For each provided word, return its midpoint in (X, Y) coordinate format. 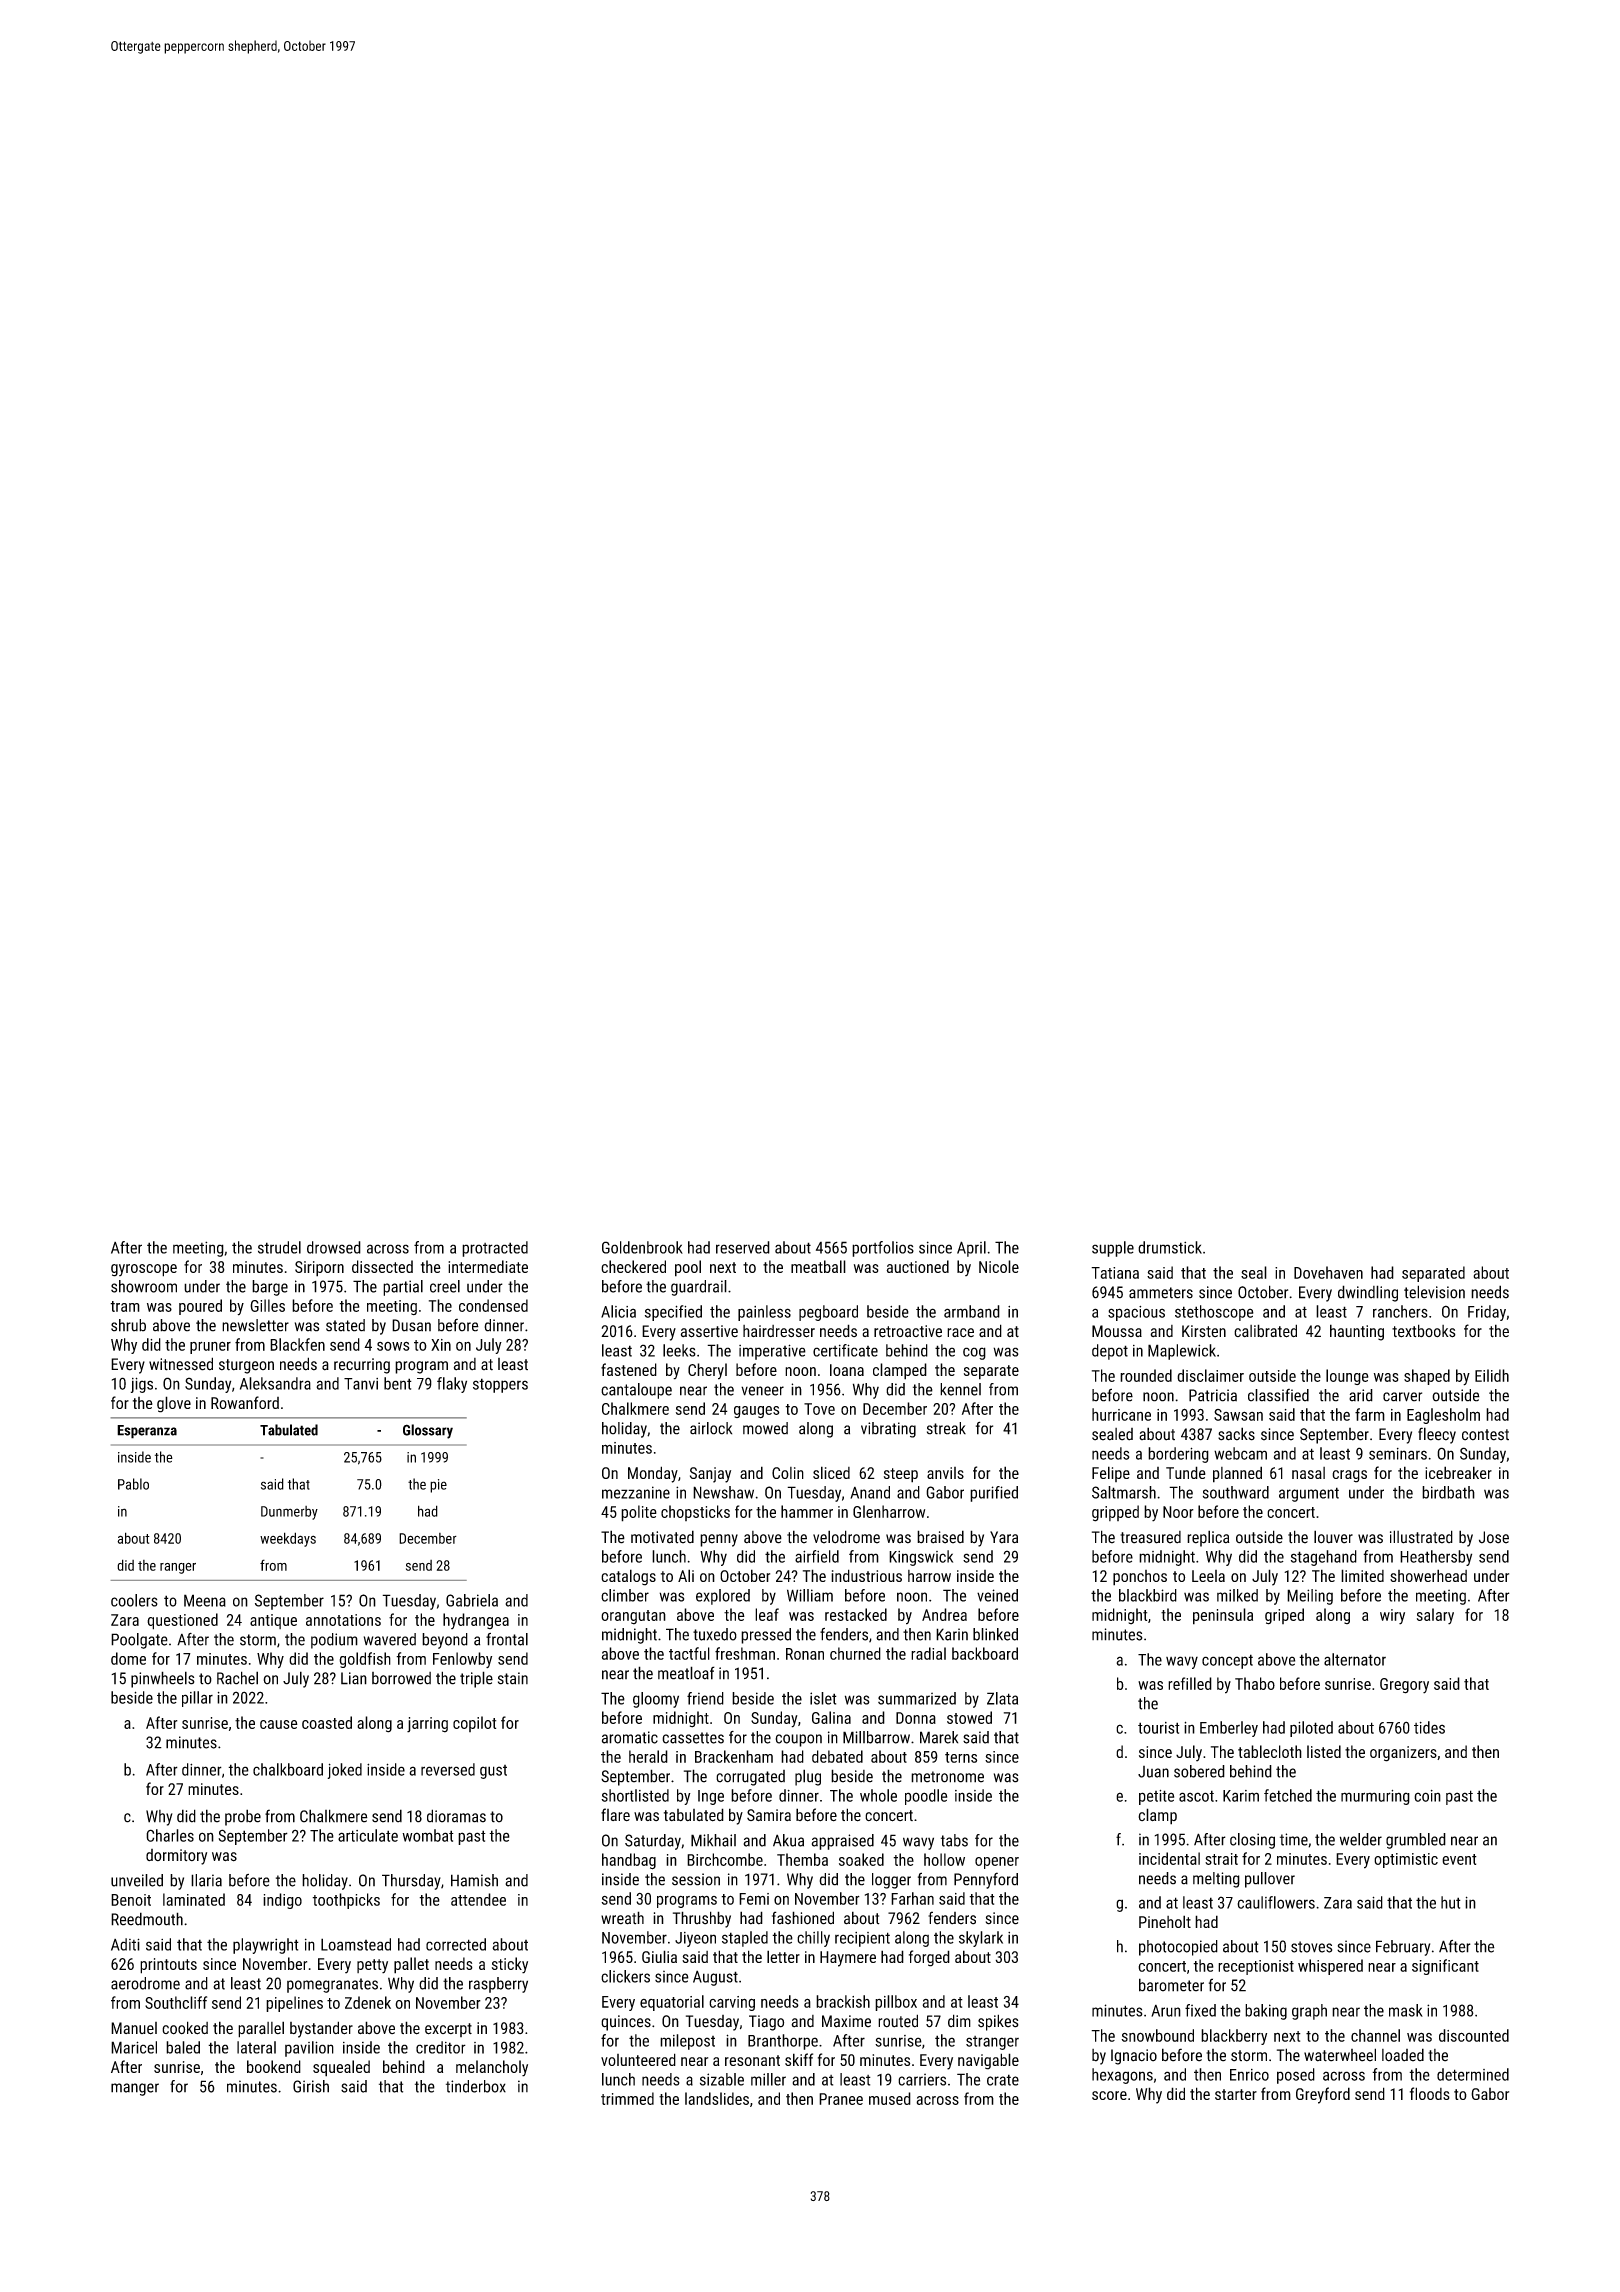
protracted (495, 1249)
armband (972, 1311)
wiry (1392, 1617)
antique (273, 1621)
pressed (766, 1636)
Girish (311, 2086)
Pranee (841, 2099)
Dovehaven (1328, 1272)
